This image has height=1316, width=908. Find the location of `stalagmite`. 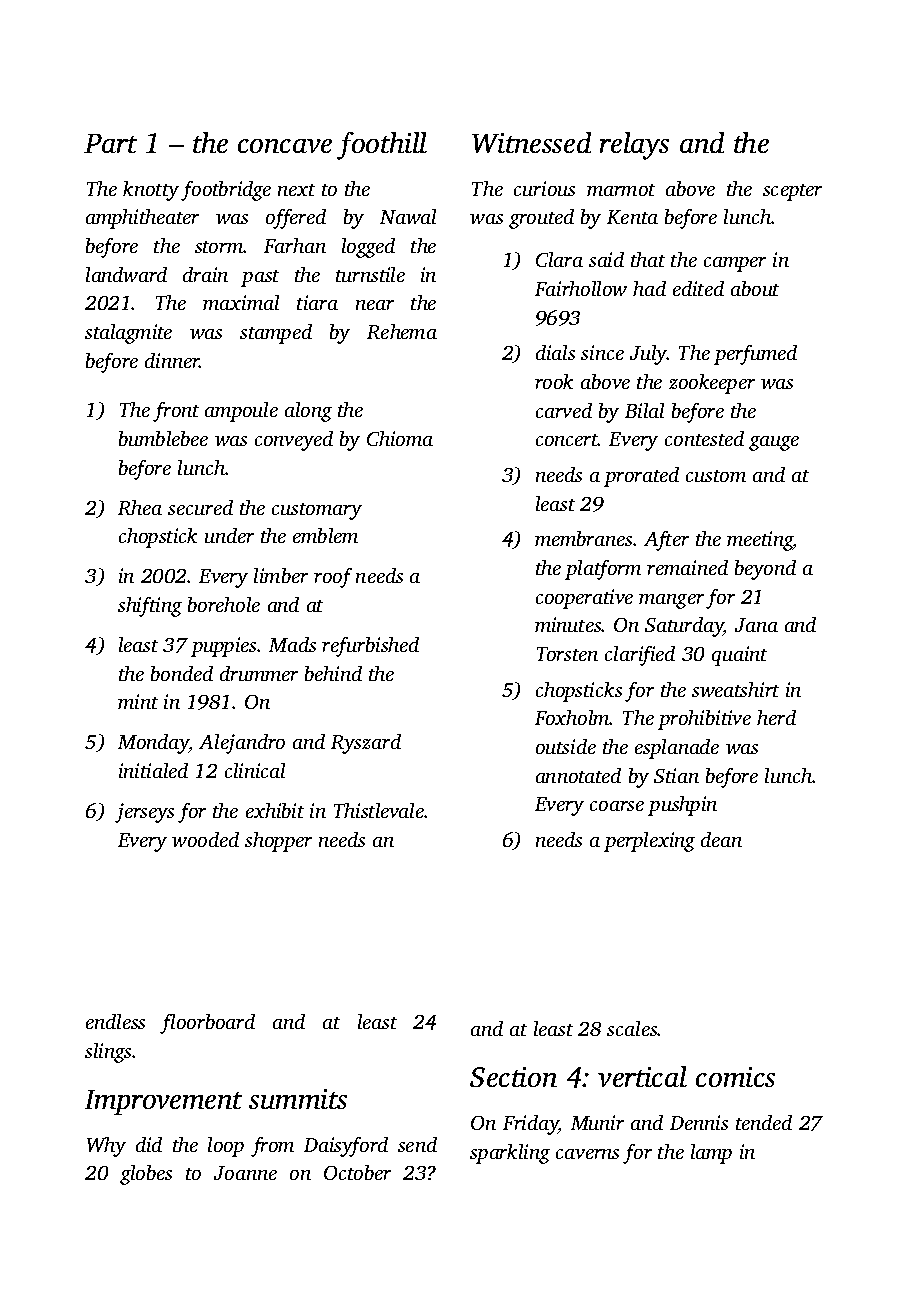

stalagmite is located at coordinates (128, 334).
